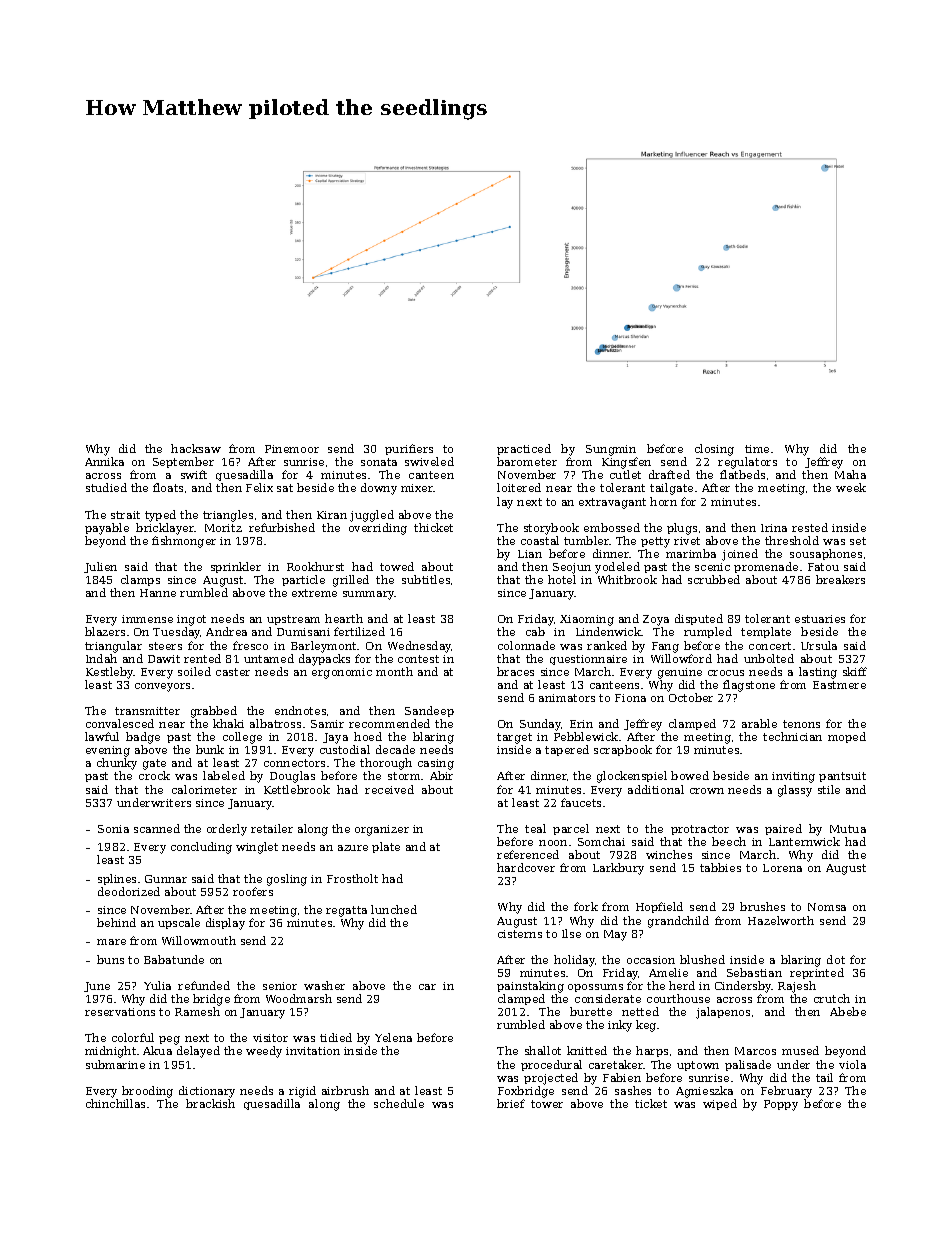 The width and height of the document is (952, 1233). I want to click on regatta, so click(346, 911).
